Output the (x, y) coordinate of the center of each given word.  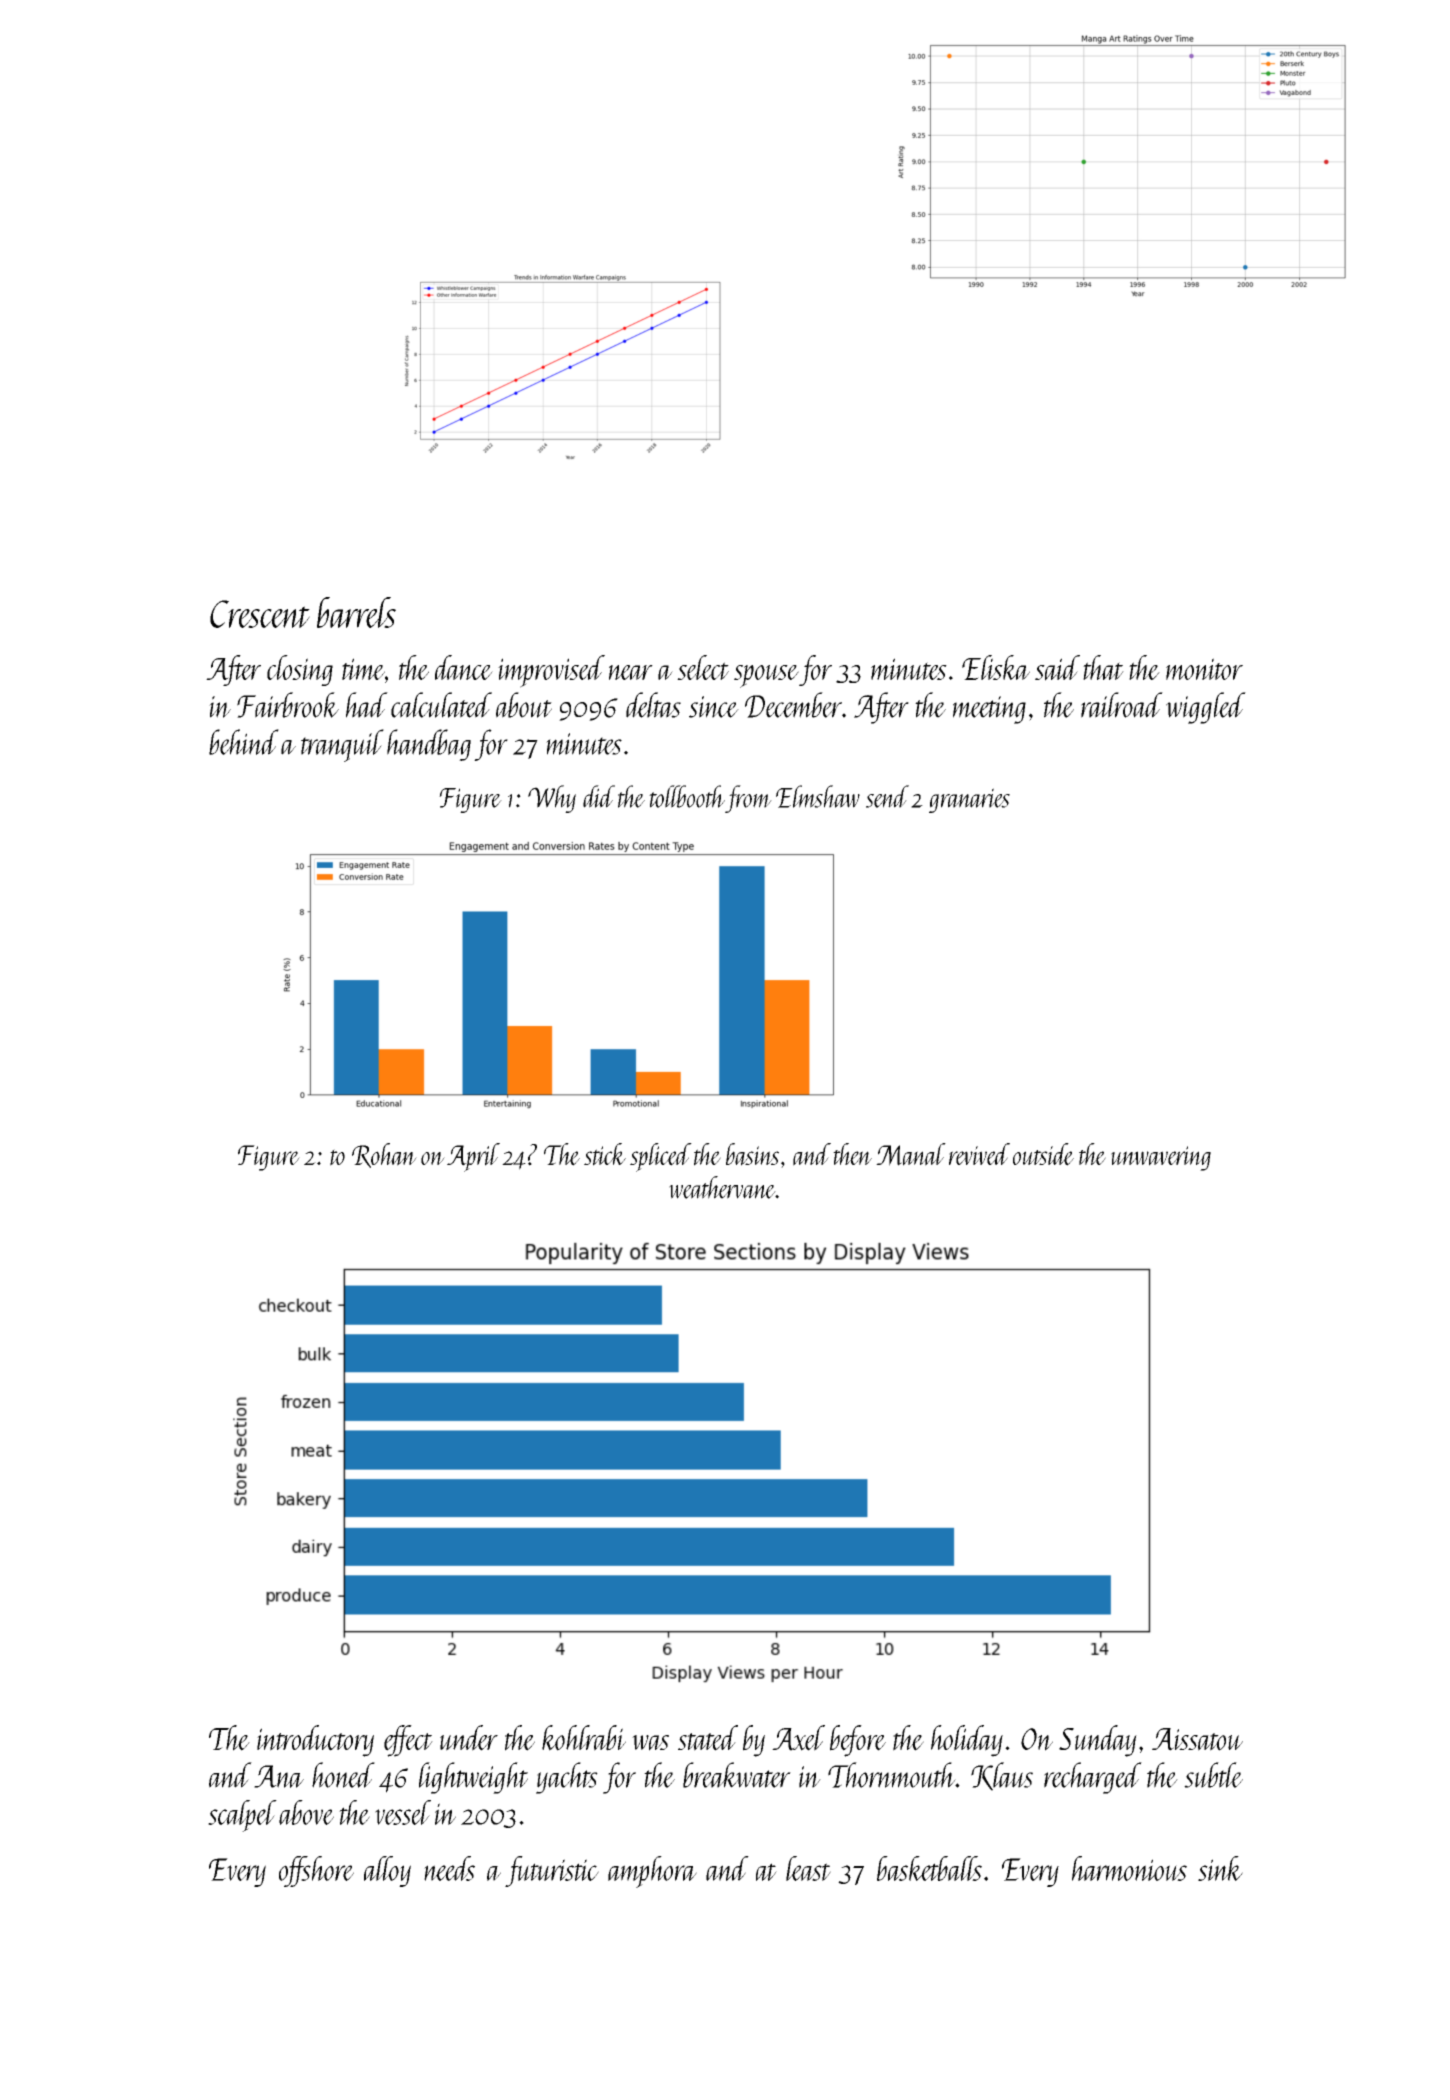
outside (1043, 1154)
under (469, 1738)
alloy (387, 1871)
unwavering (1161, 1158)
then (852, 1154)
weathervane (722, 1187)
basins (752, 1154)
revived (979, 1154)
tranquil (342, 745)
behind (244, 742)
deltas (653, 705)
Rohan (384, 1155)
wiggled (1206, 708)
